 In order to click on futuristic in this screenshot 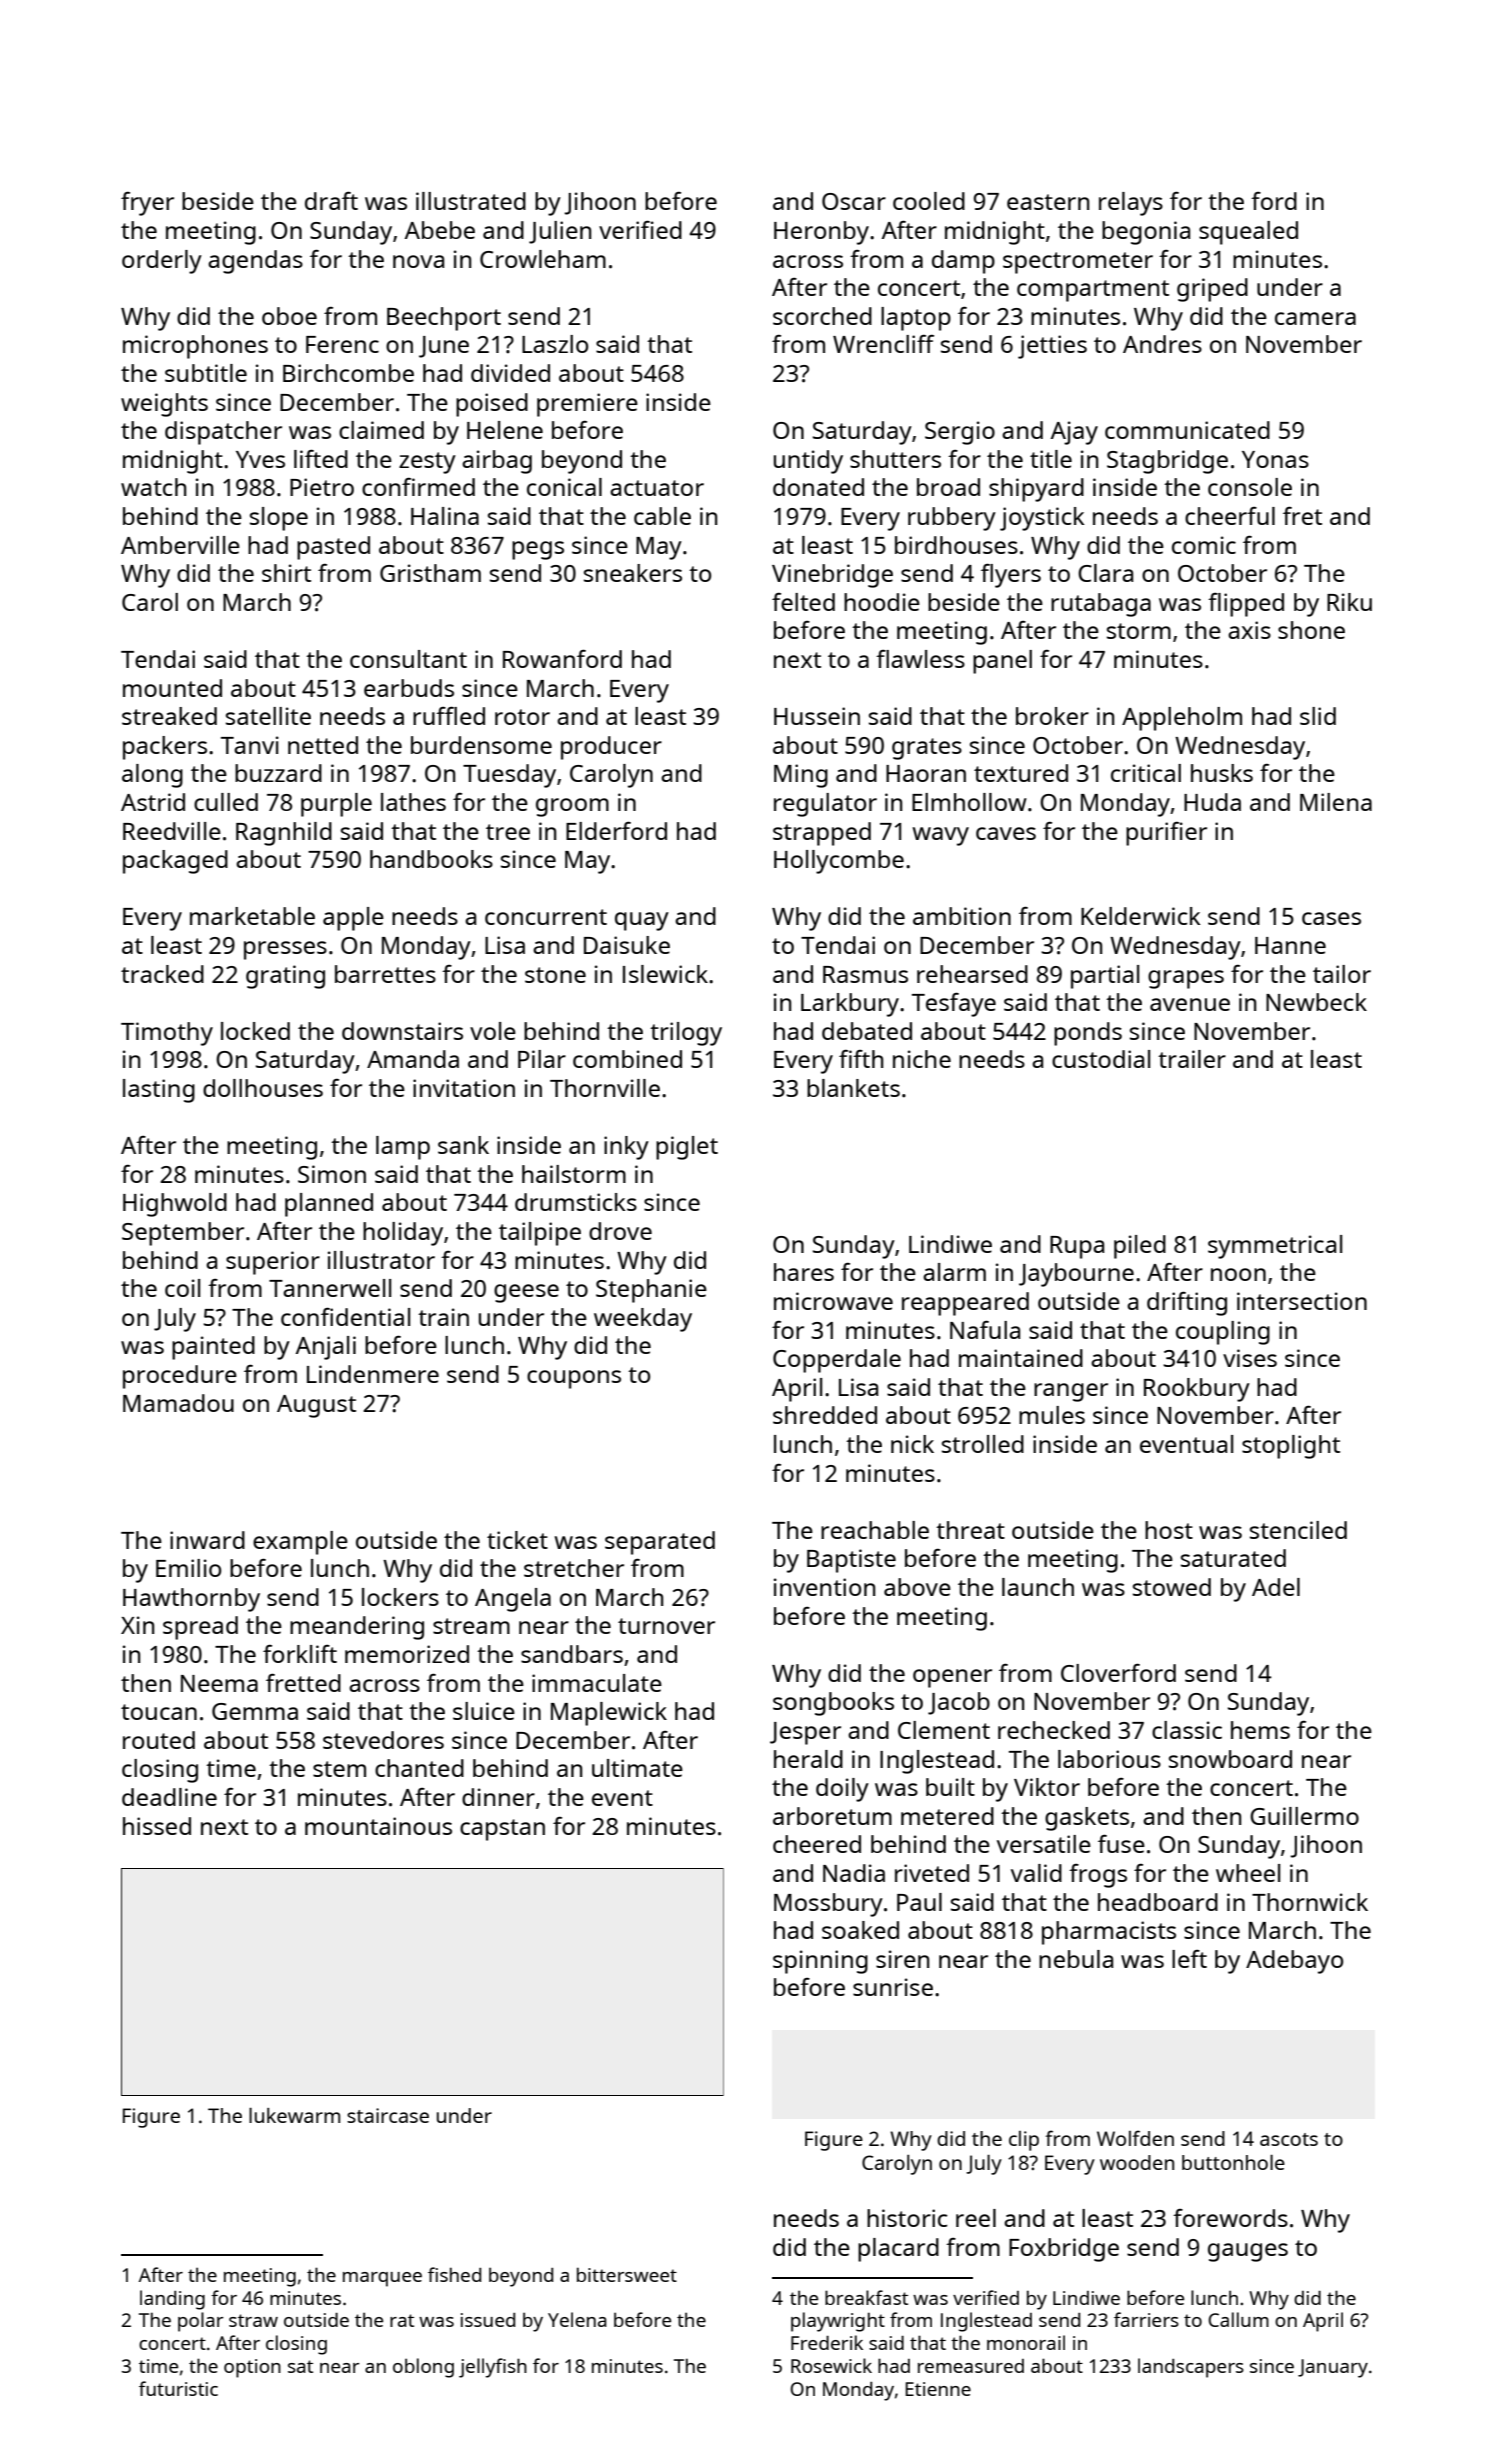, I will do `click(178, 2388)`.
